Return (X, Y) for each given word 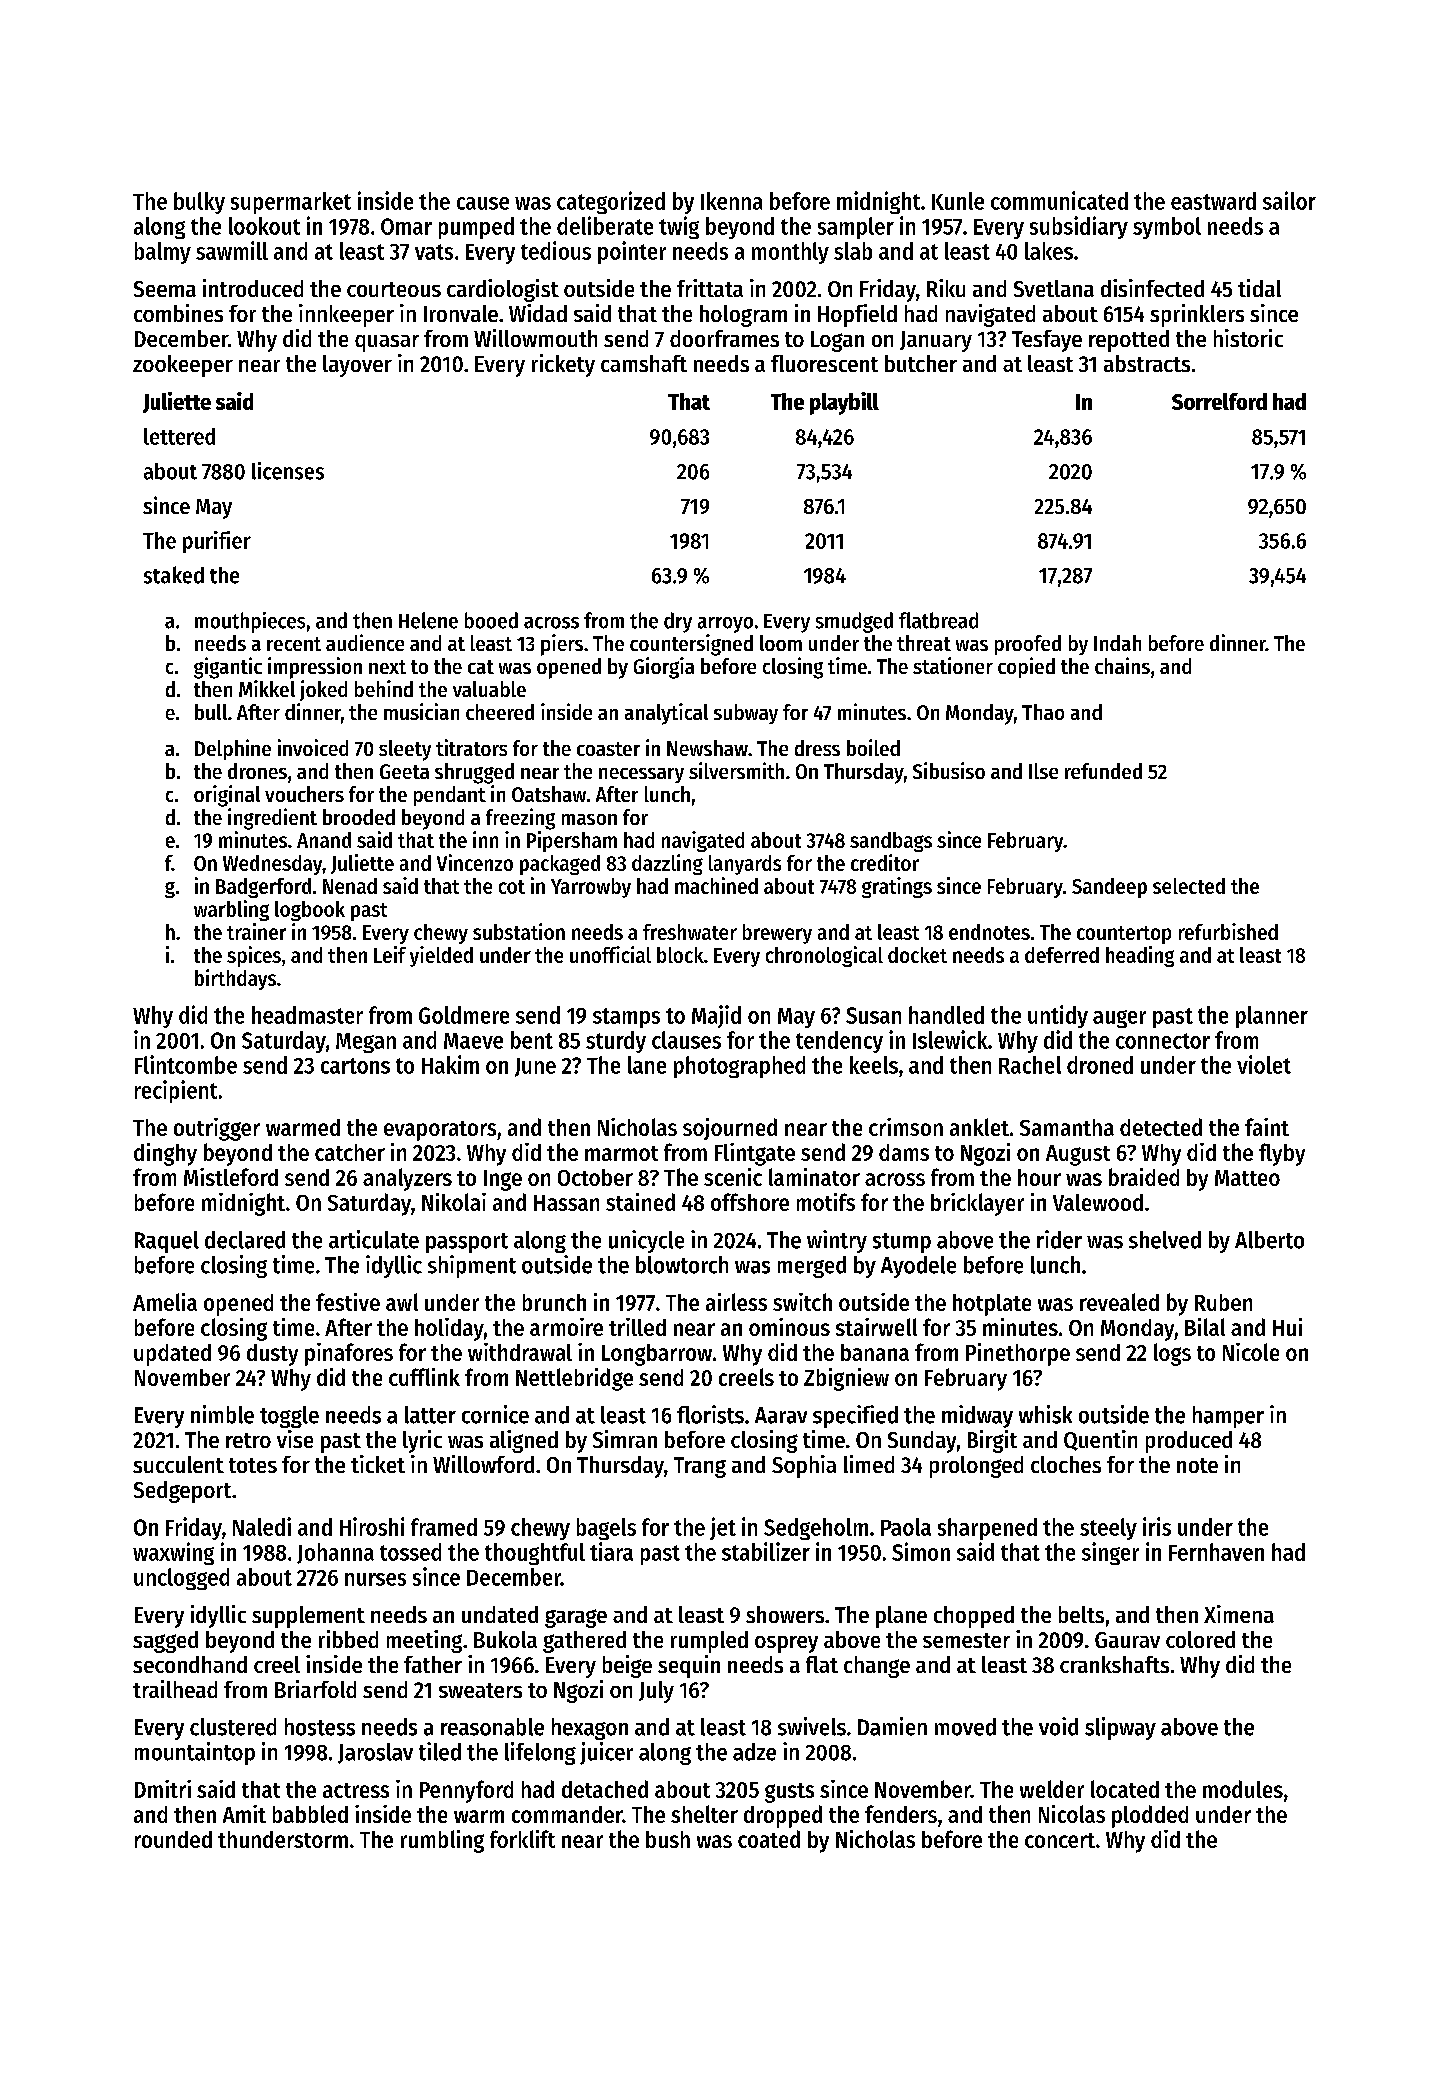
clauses (686, 1040)
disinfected (1152, 288)
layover (357, 366)
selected (1189, 886)
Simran (625, 1439)
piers (562, 645)
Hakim (450, 1064)
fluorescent (824, 363)
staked (174, 575)
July (656, 1692)
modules (1243, 1789)
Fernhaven (1216, 1552)
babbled (310, 1814)
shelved (1165, 1240)
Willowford (483, 1464)
